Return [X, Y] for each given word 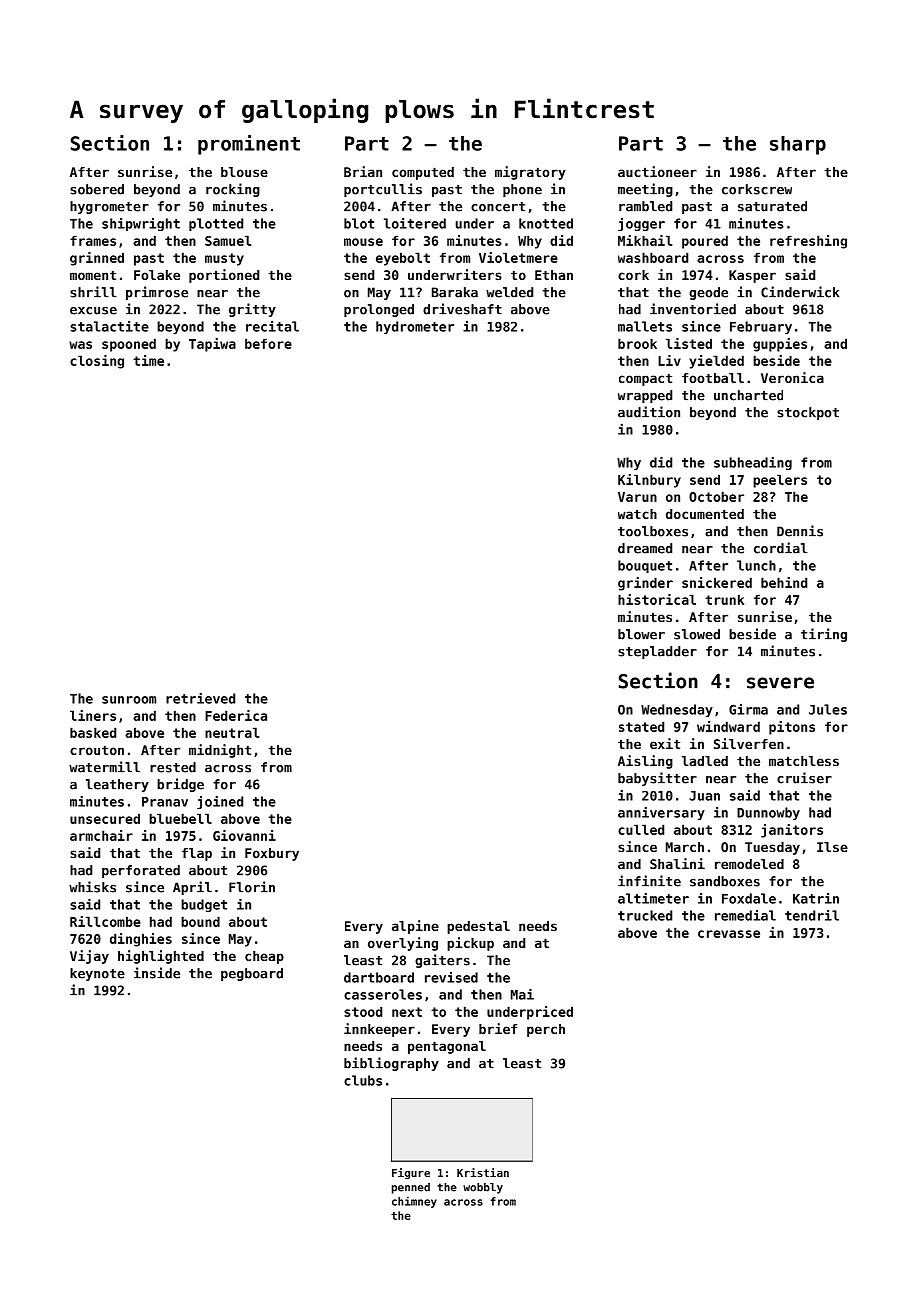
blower [641, 634]
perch [546, 1030]
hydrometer [415, 327]
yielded [717, 362]
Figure [411, 1173]
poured [705, 242]
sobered [97, 189]
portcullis [383, 190]
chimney [414, 1202]
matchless [804, 761]
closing [97, 362]
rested [173, 767]
